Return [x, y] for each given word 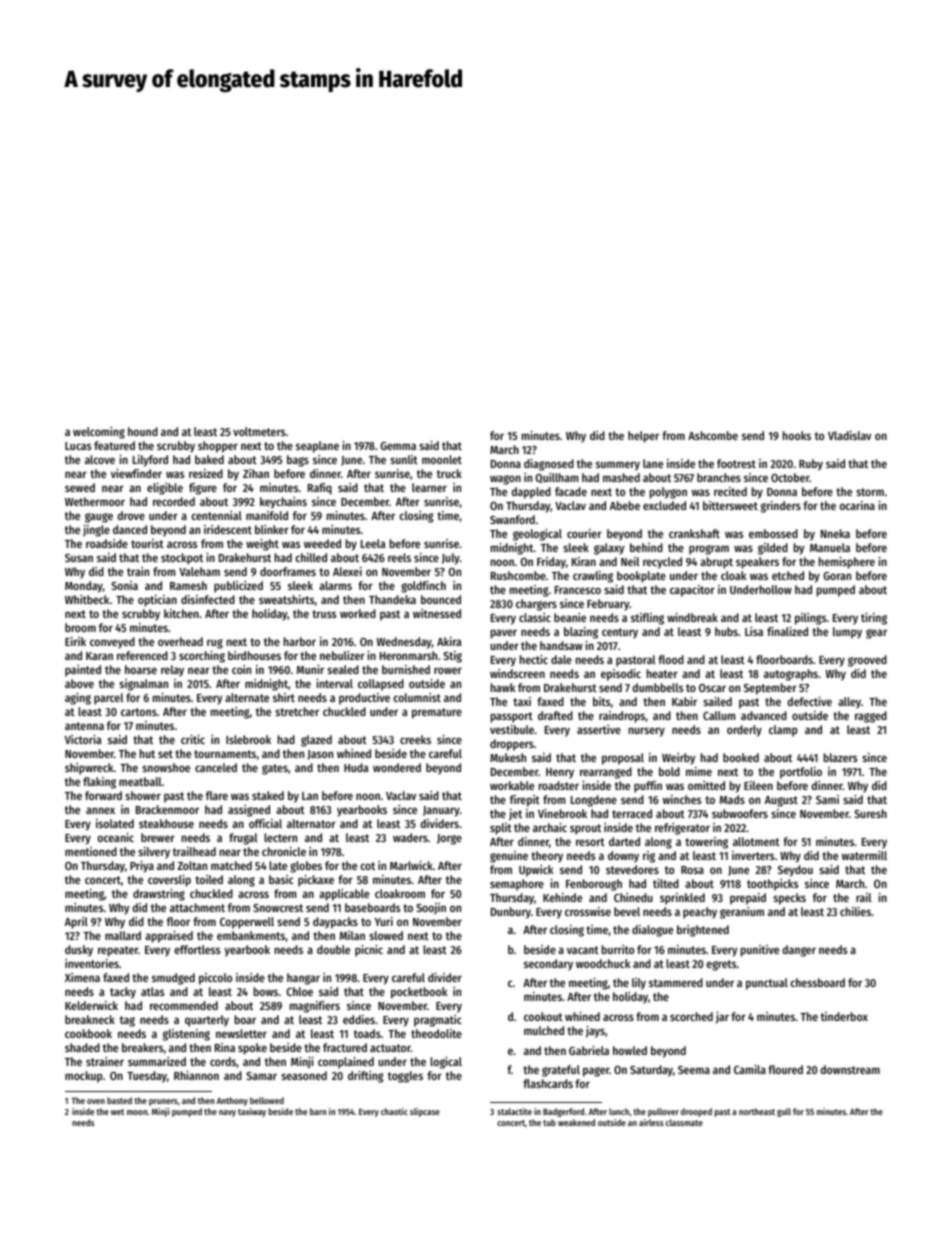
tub [549, 1122]
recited [730, 491]
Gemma [398, 446]
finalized [787, 631]
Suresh [871, 813]
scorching [202, 657]
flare [217, 795]
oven [96, 1101]
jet [515, 815]
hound [143, 431]
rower [448, 670]
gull [784, 1112]
